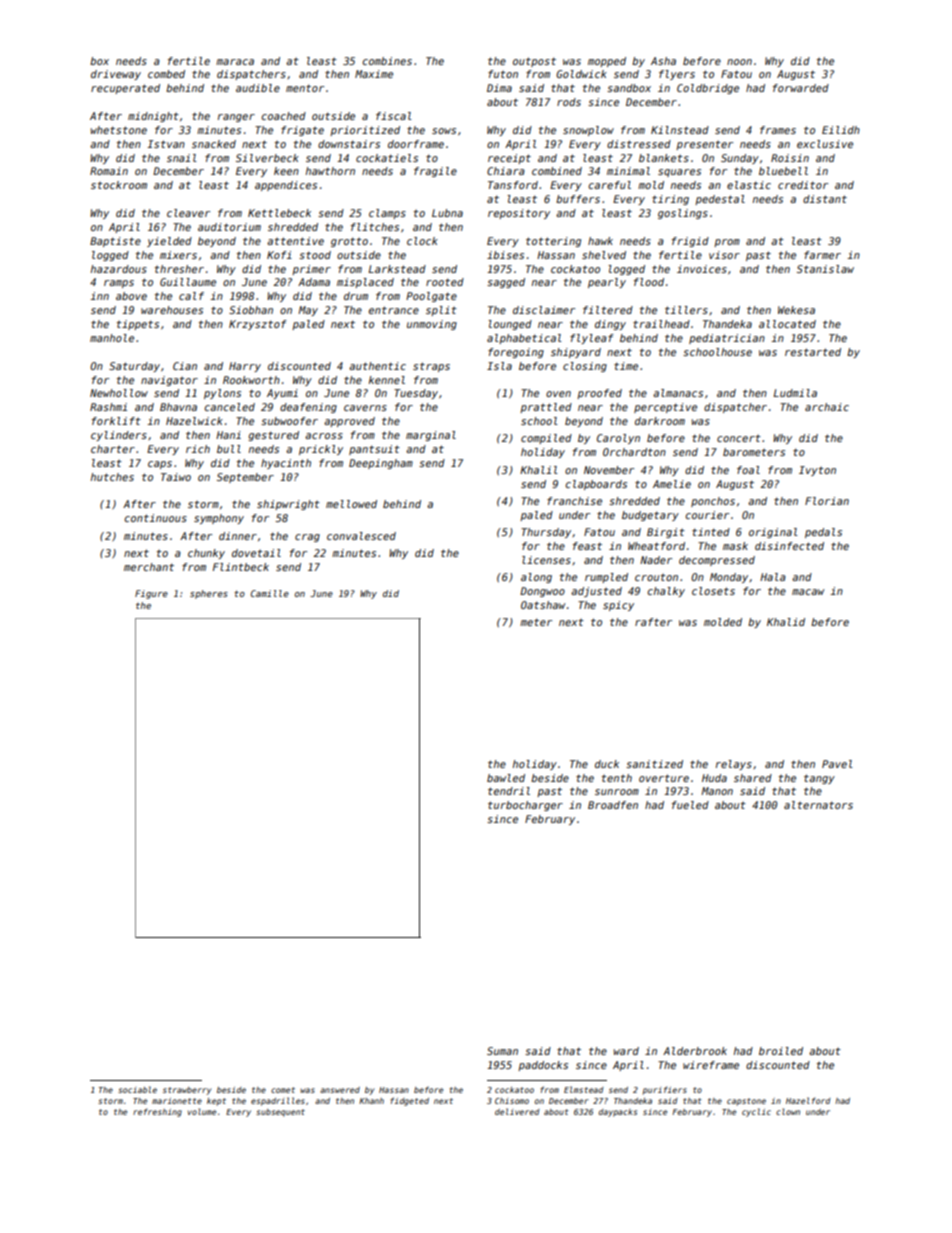 The image size is (952, 1233). Describe the element at coordinates (672, 484) in the page. I see `Amelie` at that location.
